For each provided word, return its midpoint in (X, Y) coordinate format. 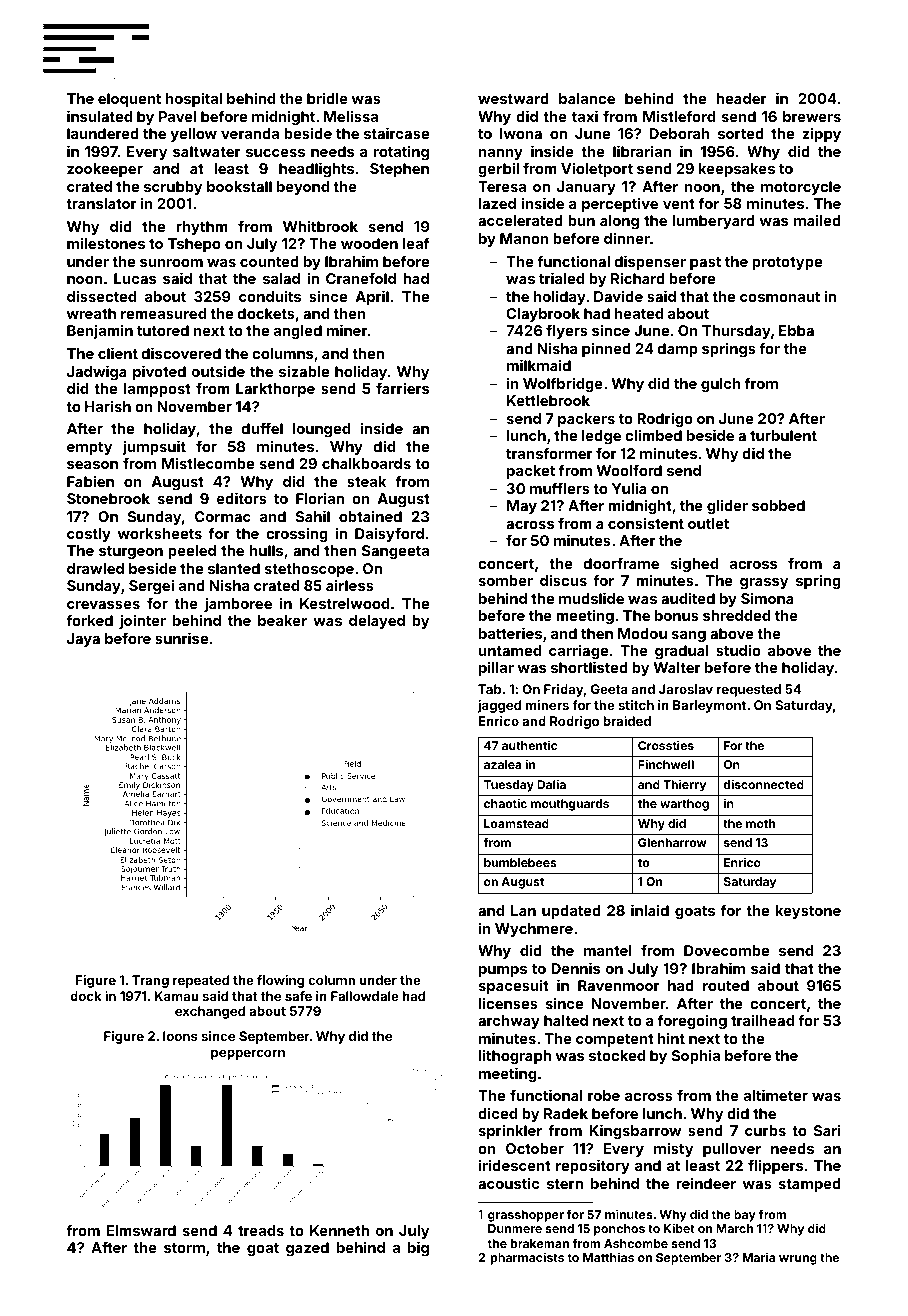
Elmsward (141, 1230)
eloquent (129, 100)
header (741, 98)
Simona (767, 598)
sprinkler (510, 1131)
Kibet (679, 1228)
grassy (764, 583)
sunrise (181, 638)
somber (506, 580)
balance (587, 98)
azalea (503, 764)
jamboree (238, 604)
